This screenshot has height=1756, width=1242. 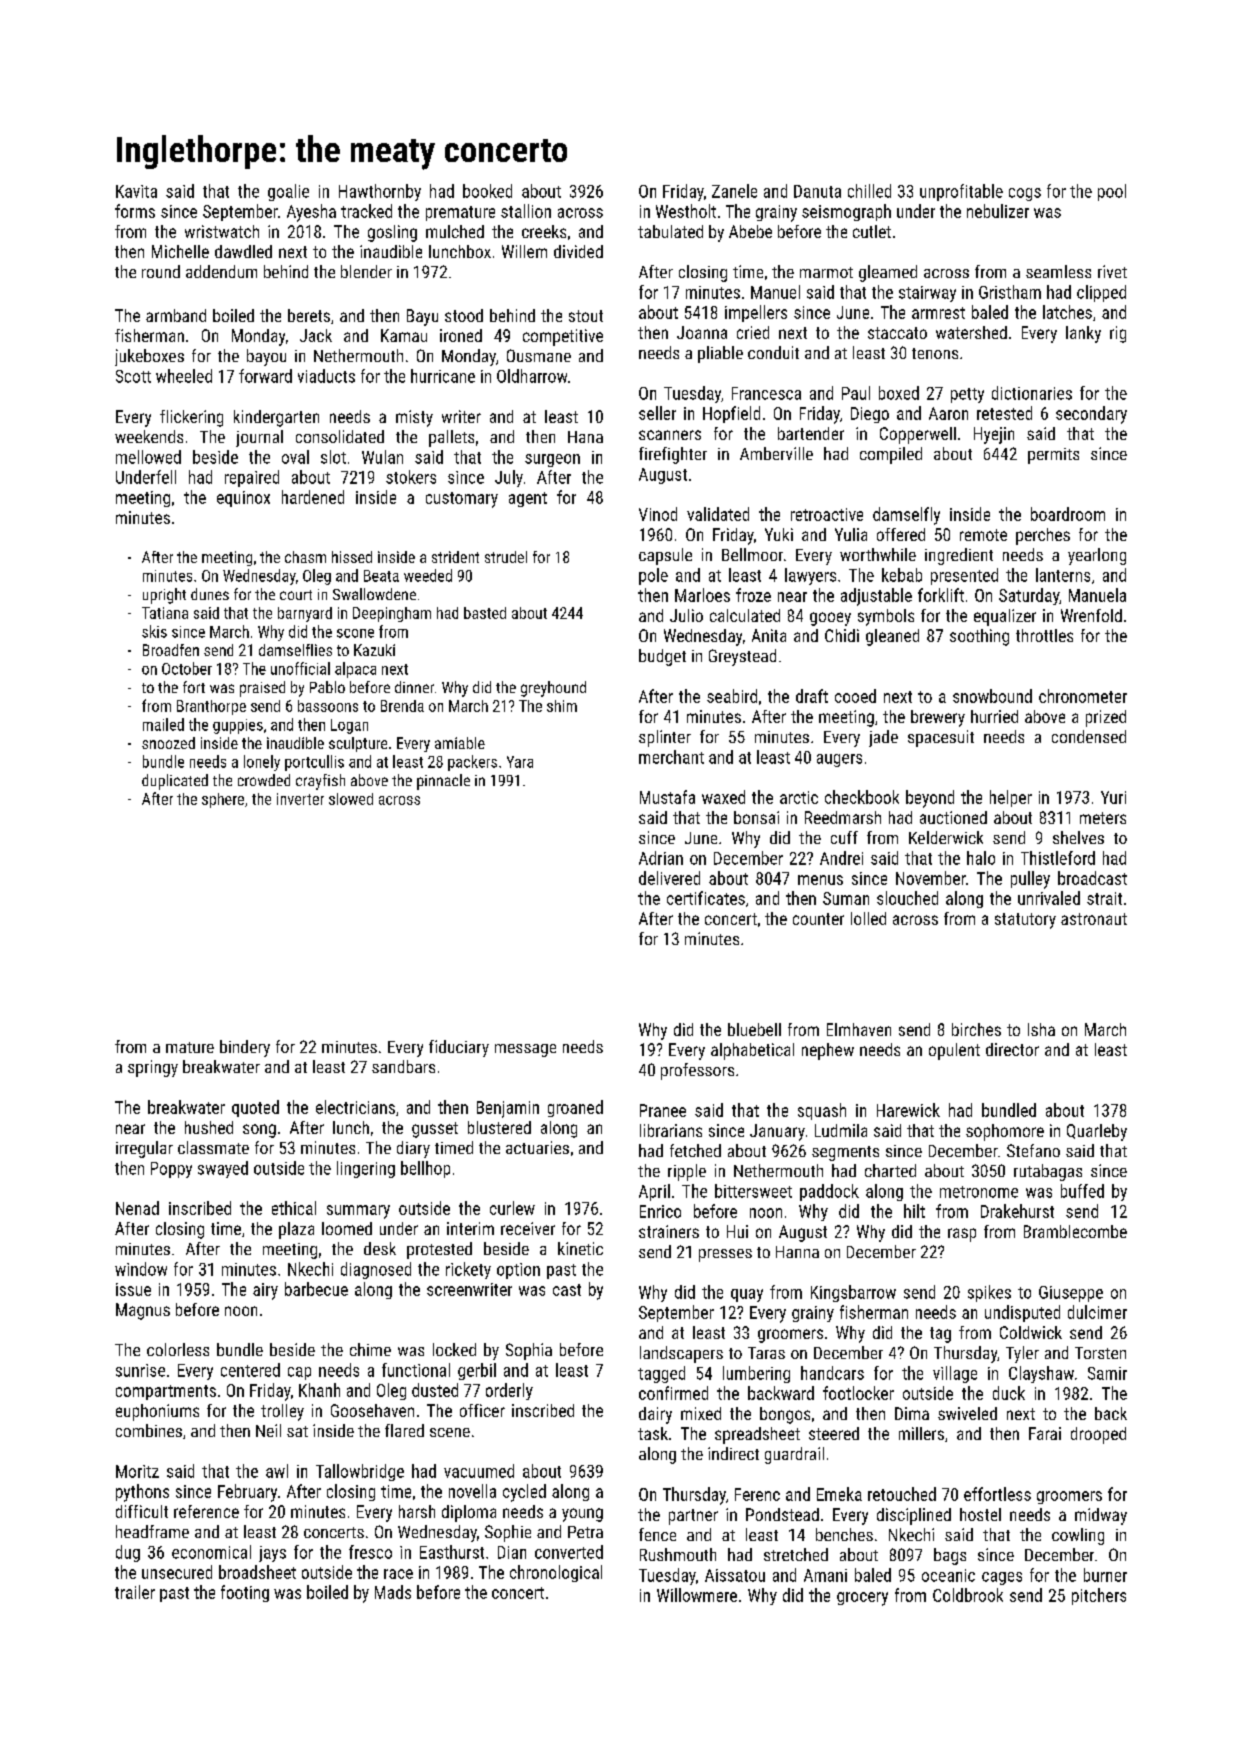 I want to click on pool, so click(x=1112, y=192).
